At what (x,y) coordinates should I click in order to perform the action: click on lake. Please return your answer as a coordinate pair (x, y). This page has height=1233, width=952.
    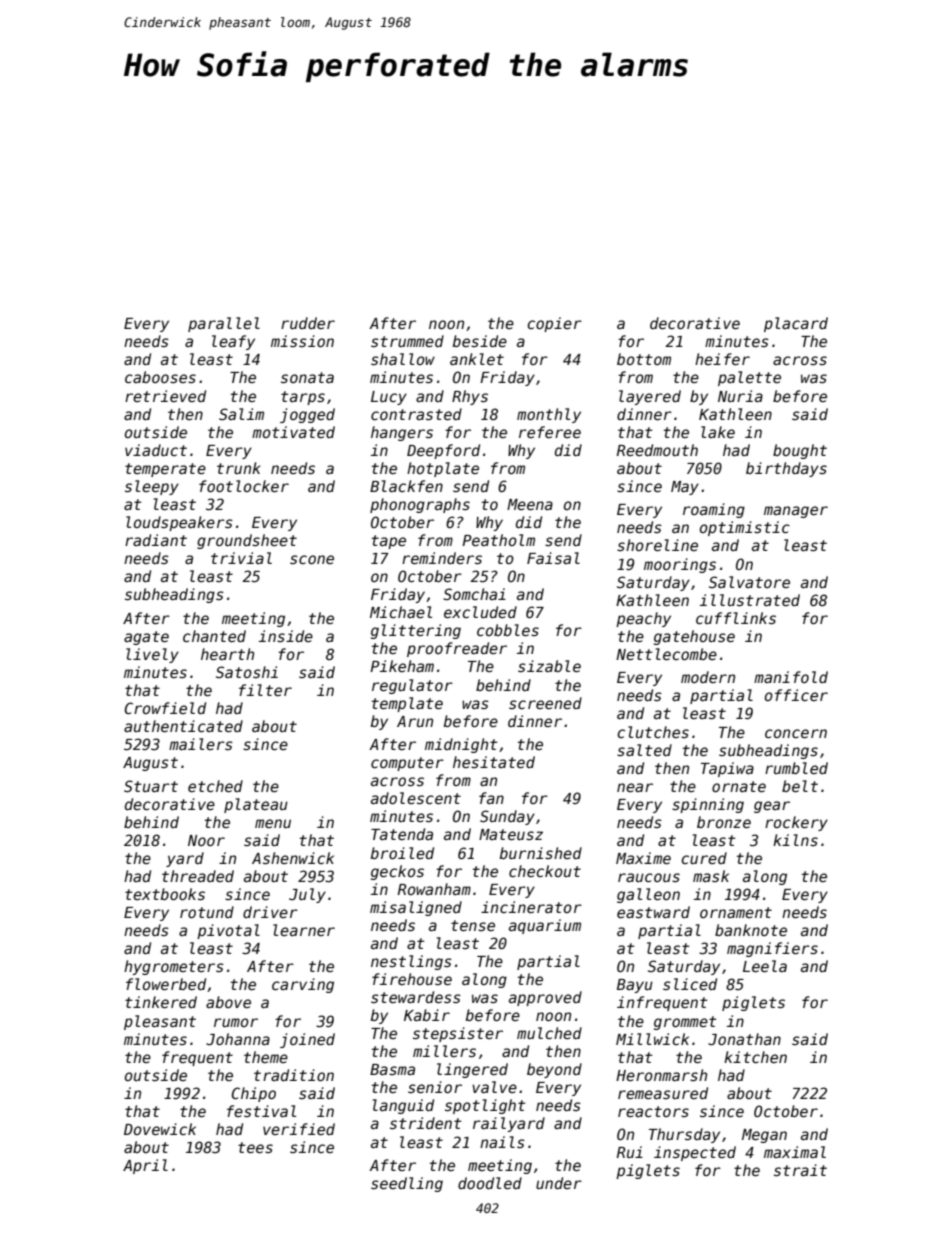
    Looking at the image, I should click on (718, 432).
